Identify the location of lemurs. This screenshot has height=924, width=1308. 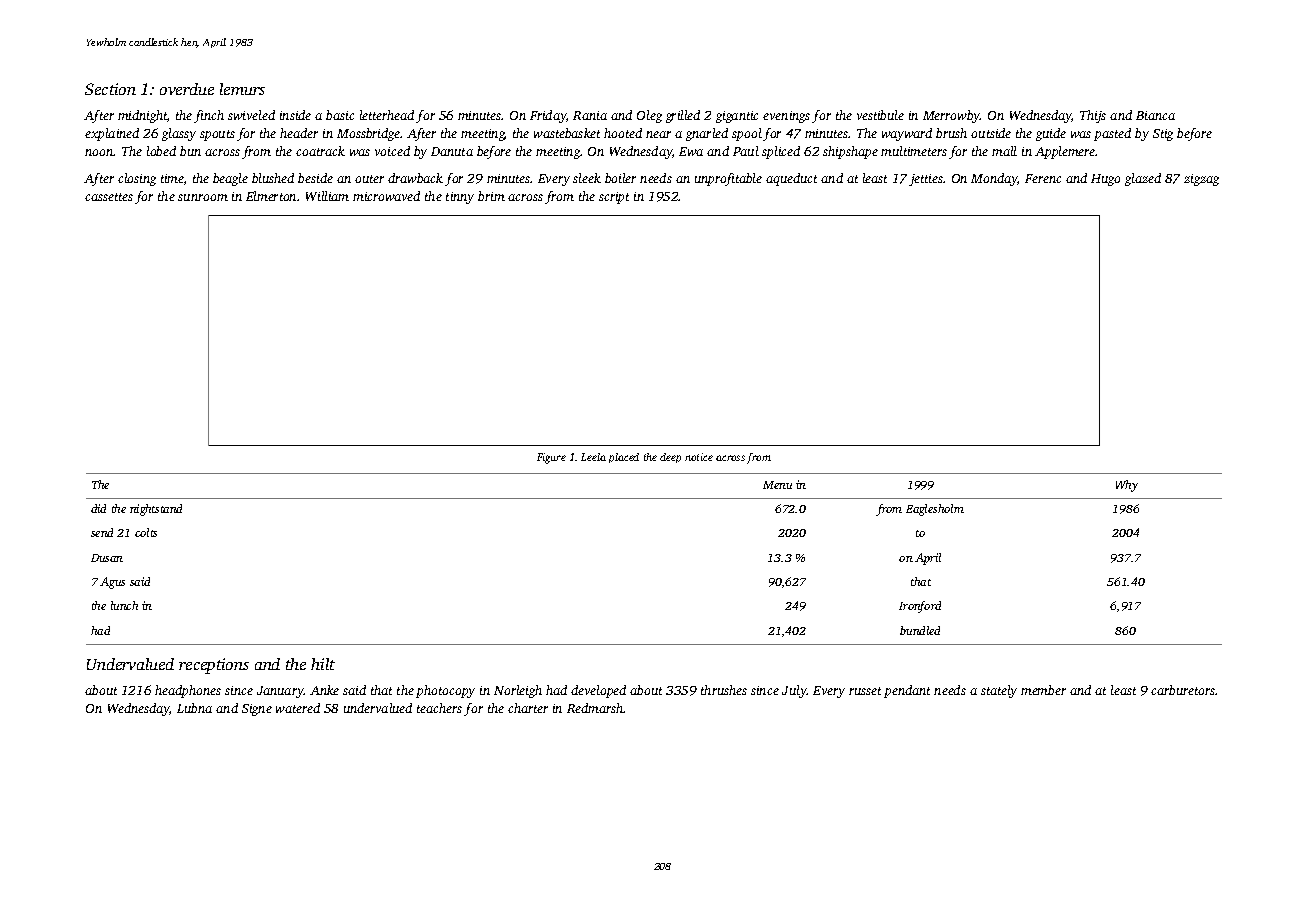
(242, 89).
